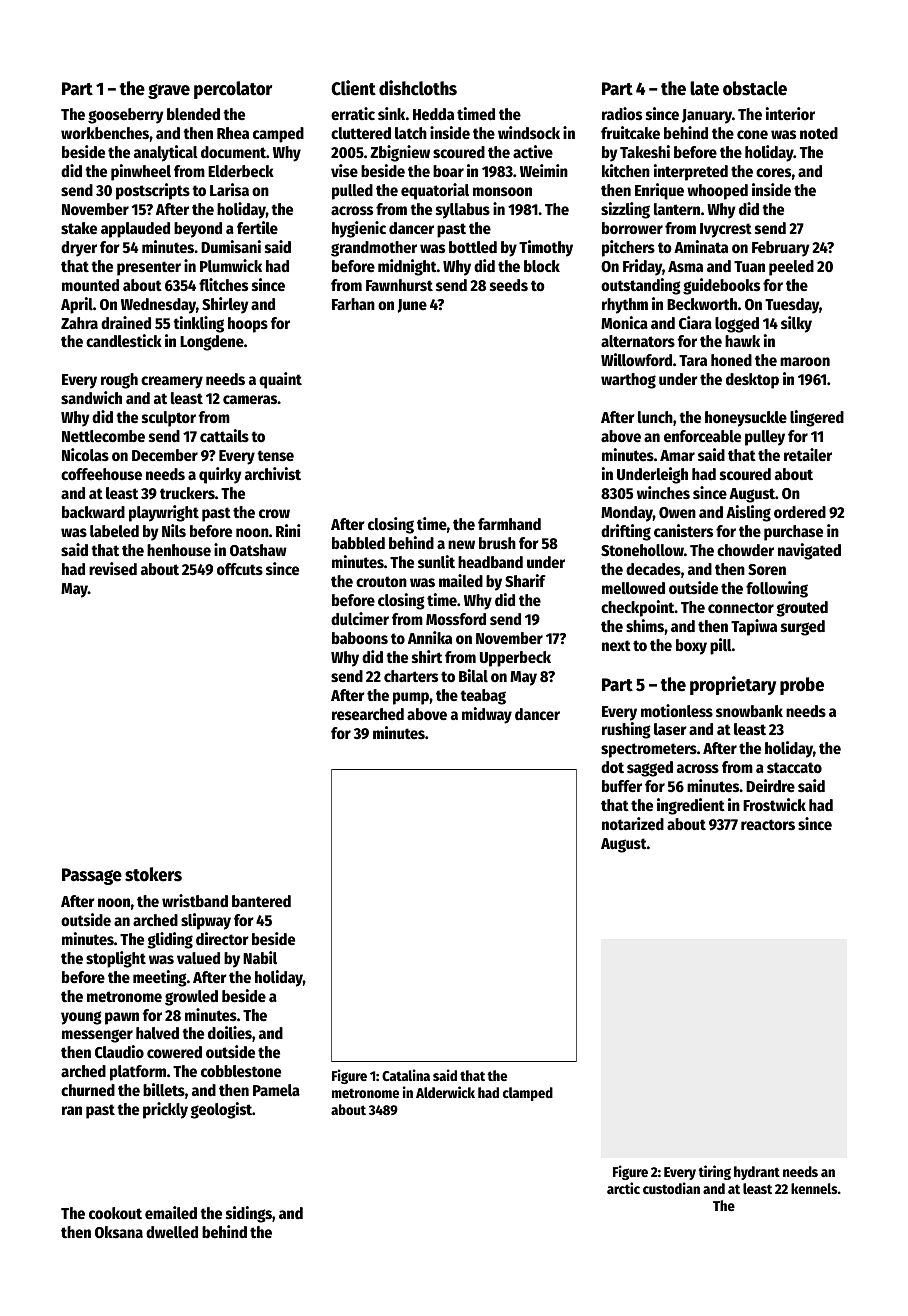 Image resolution: width=908 pixels, height=1316 pixels. I want to click on arctic, so click(623, 1188).
